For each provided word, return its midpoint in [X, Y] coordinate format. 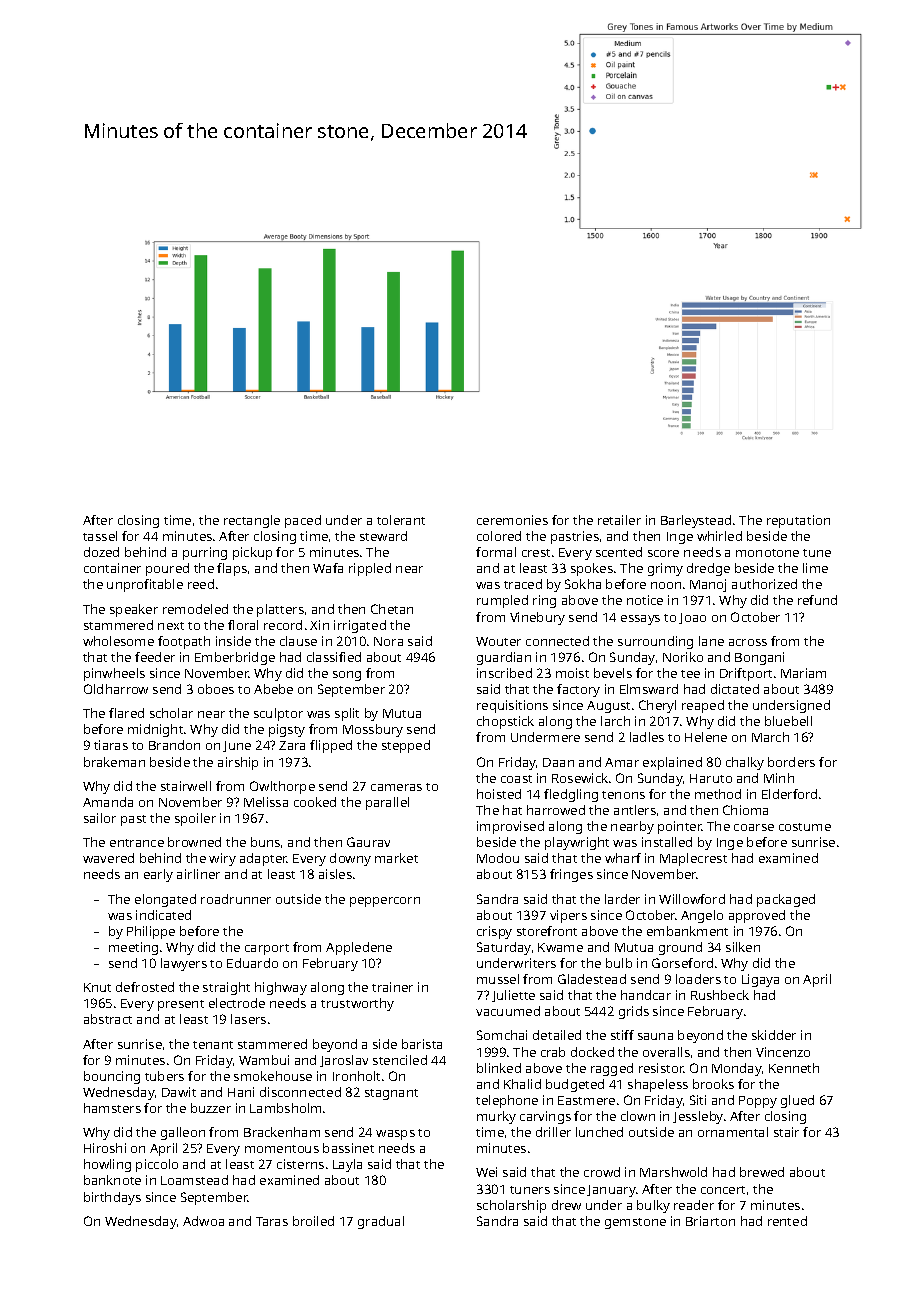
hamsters [112, 1108]
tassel [100, 536]
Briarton [710, 1221]
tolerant [401, 520]
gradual [381, 1222]
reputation [798, 521]
